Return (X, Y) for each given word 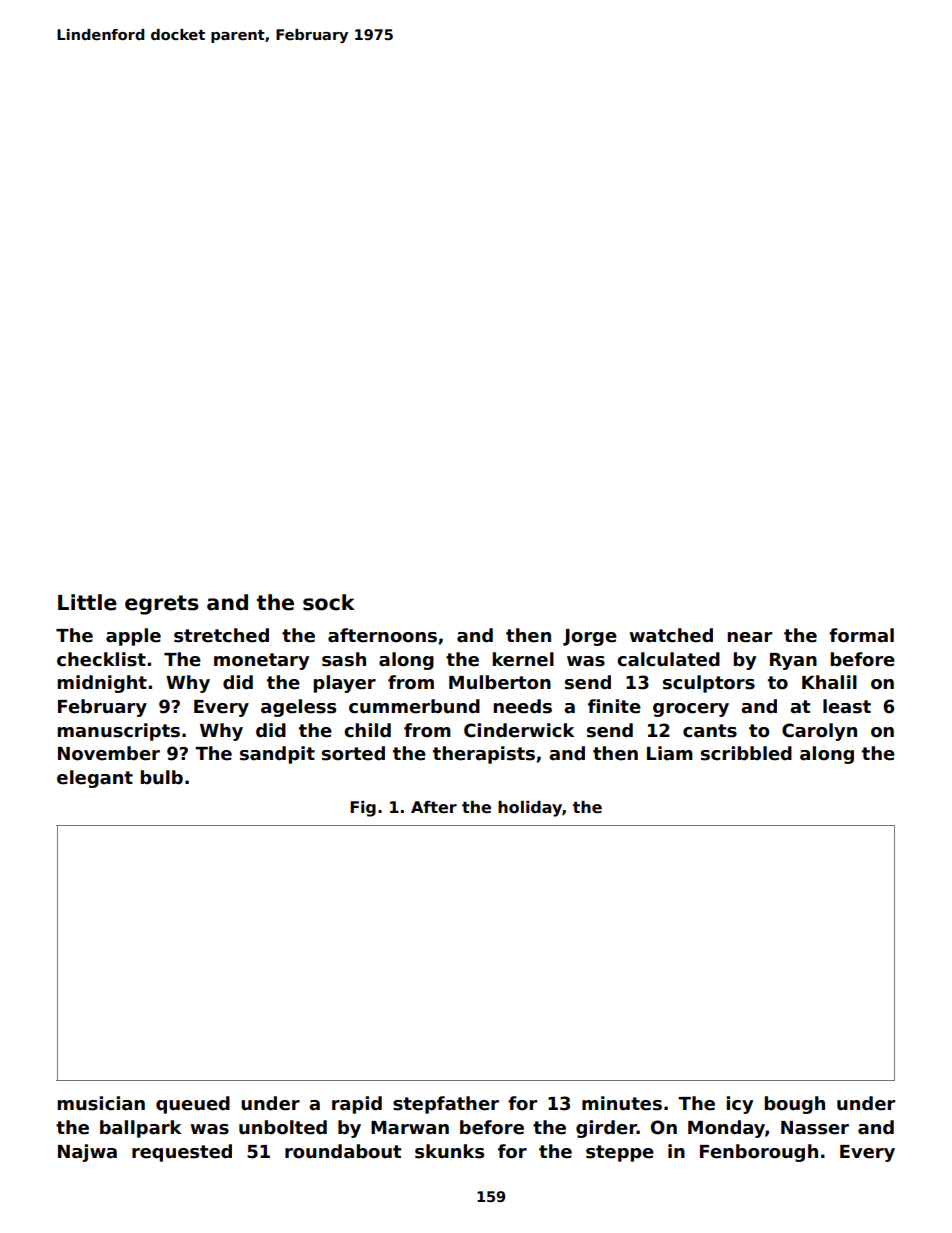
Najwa (87, 1153)
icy (739, 1105)
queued (193, 1105)
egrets (162, 605)
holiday (530, 809)
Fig (363, 809)
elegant (95, 779)
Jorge (590, 637)
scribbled (746, 753)
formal (861, 635)
